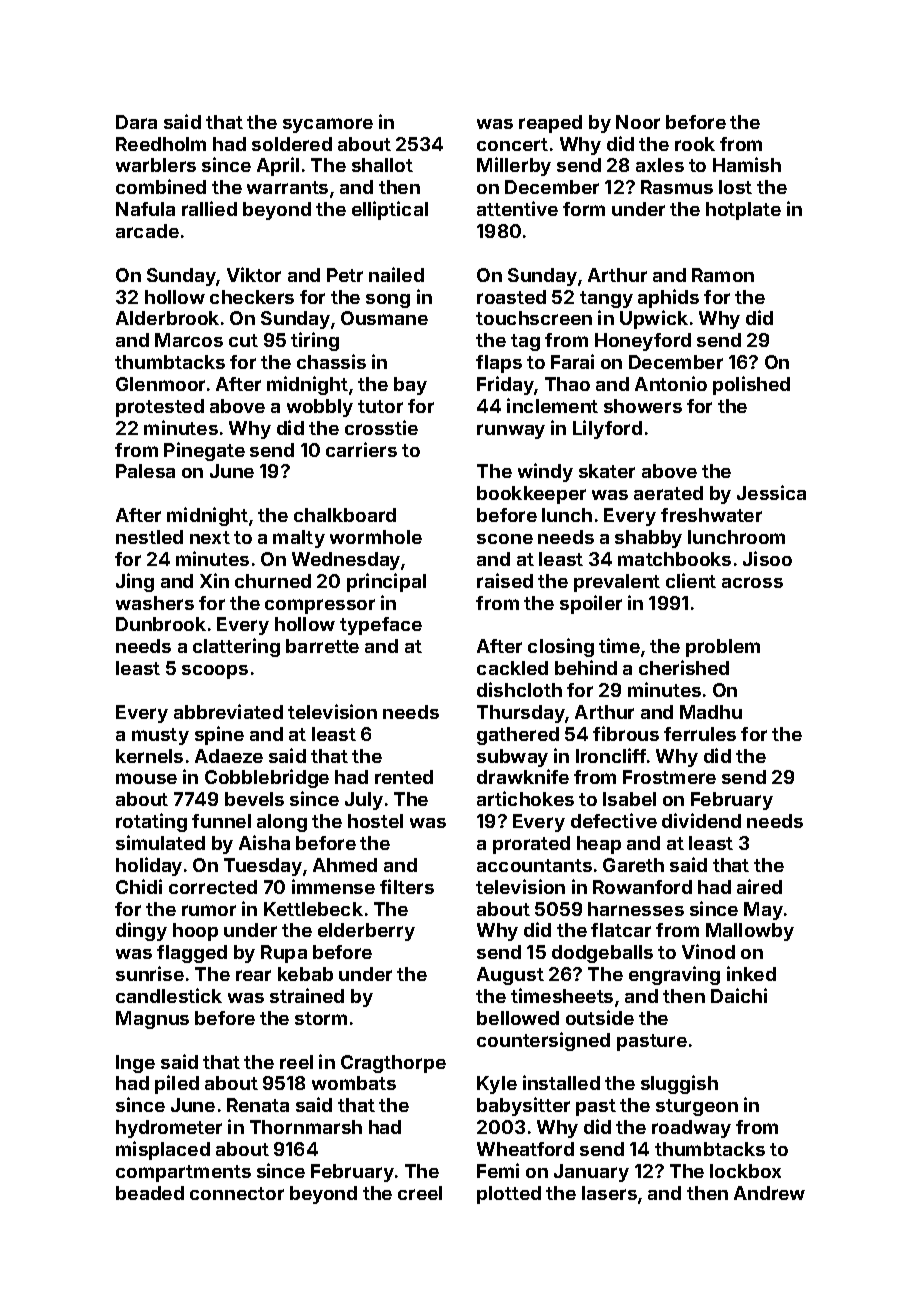 The image size is (924, 1314). Describe the element at coordinates (237, 1193) in the screenshot. I see `connector` at that location.
